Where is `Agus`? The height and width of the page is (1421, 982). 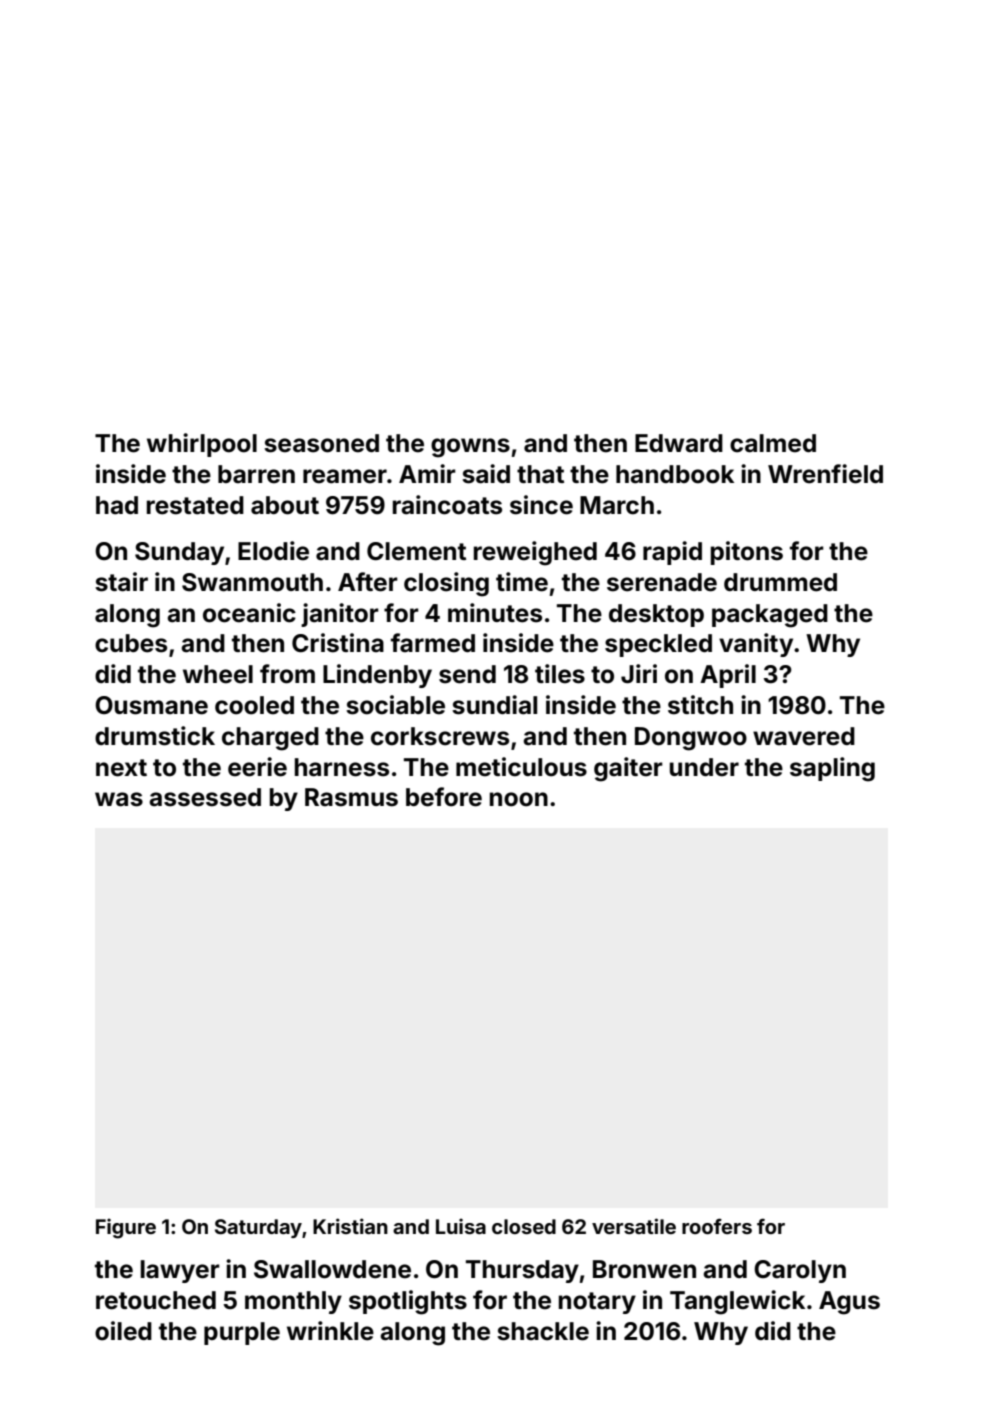
Agus is located at coordinates (849, 1303).
